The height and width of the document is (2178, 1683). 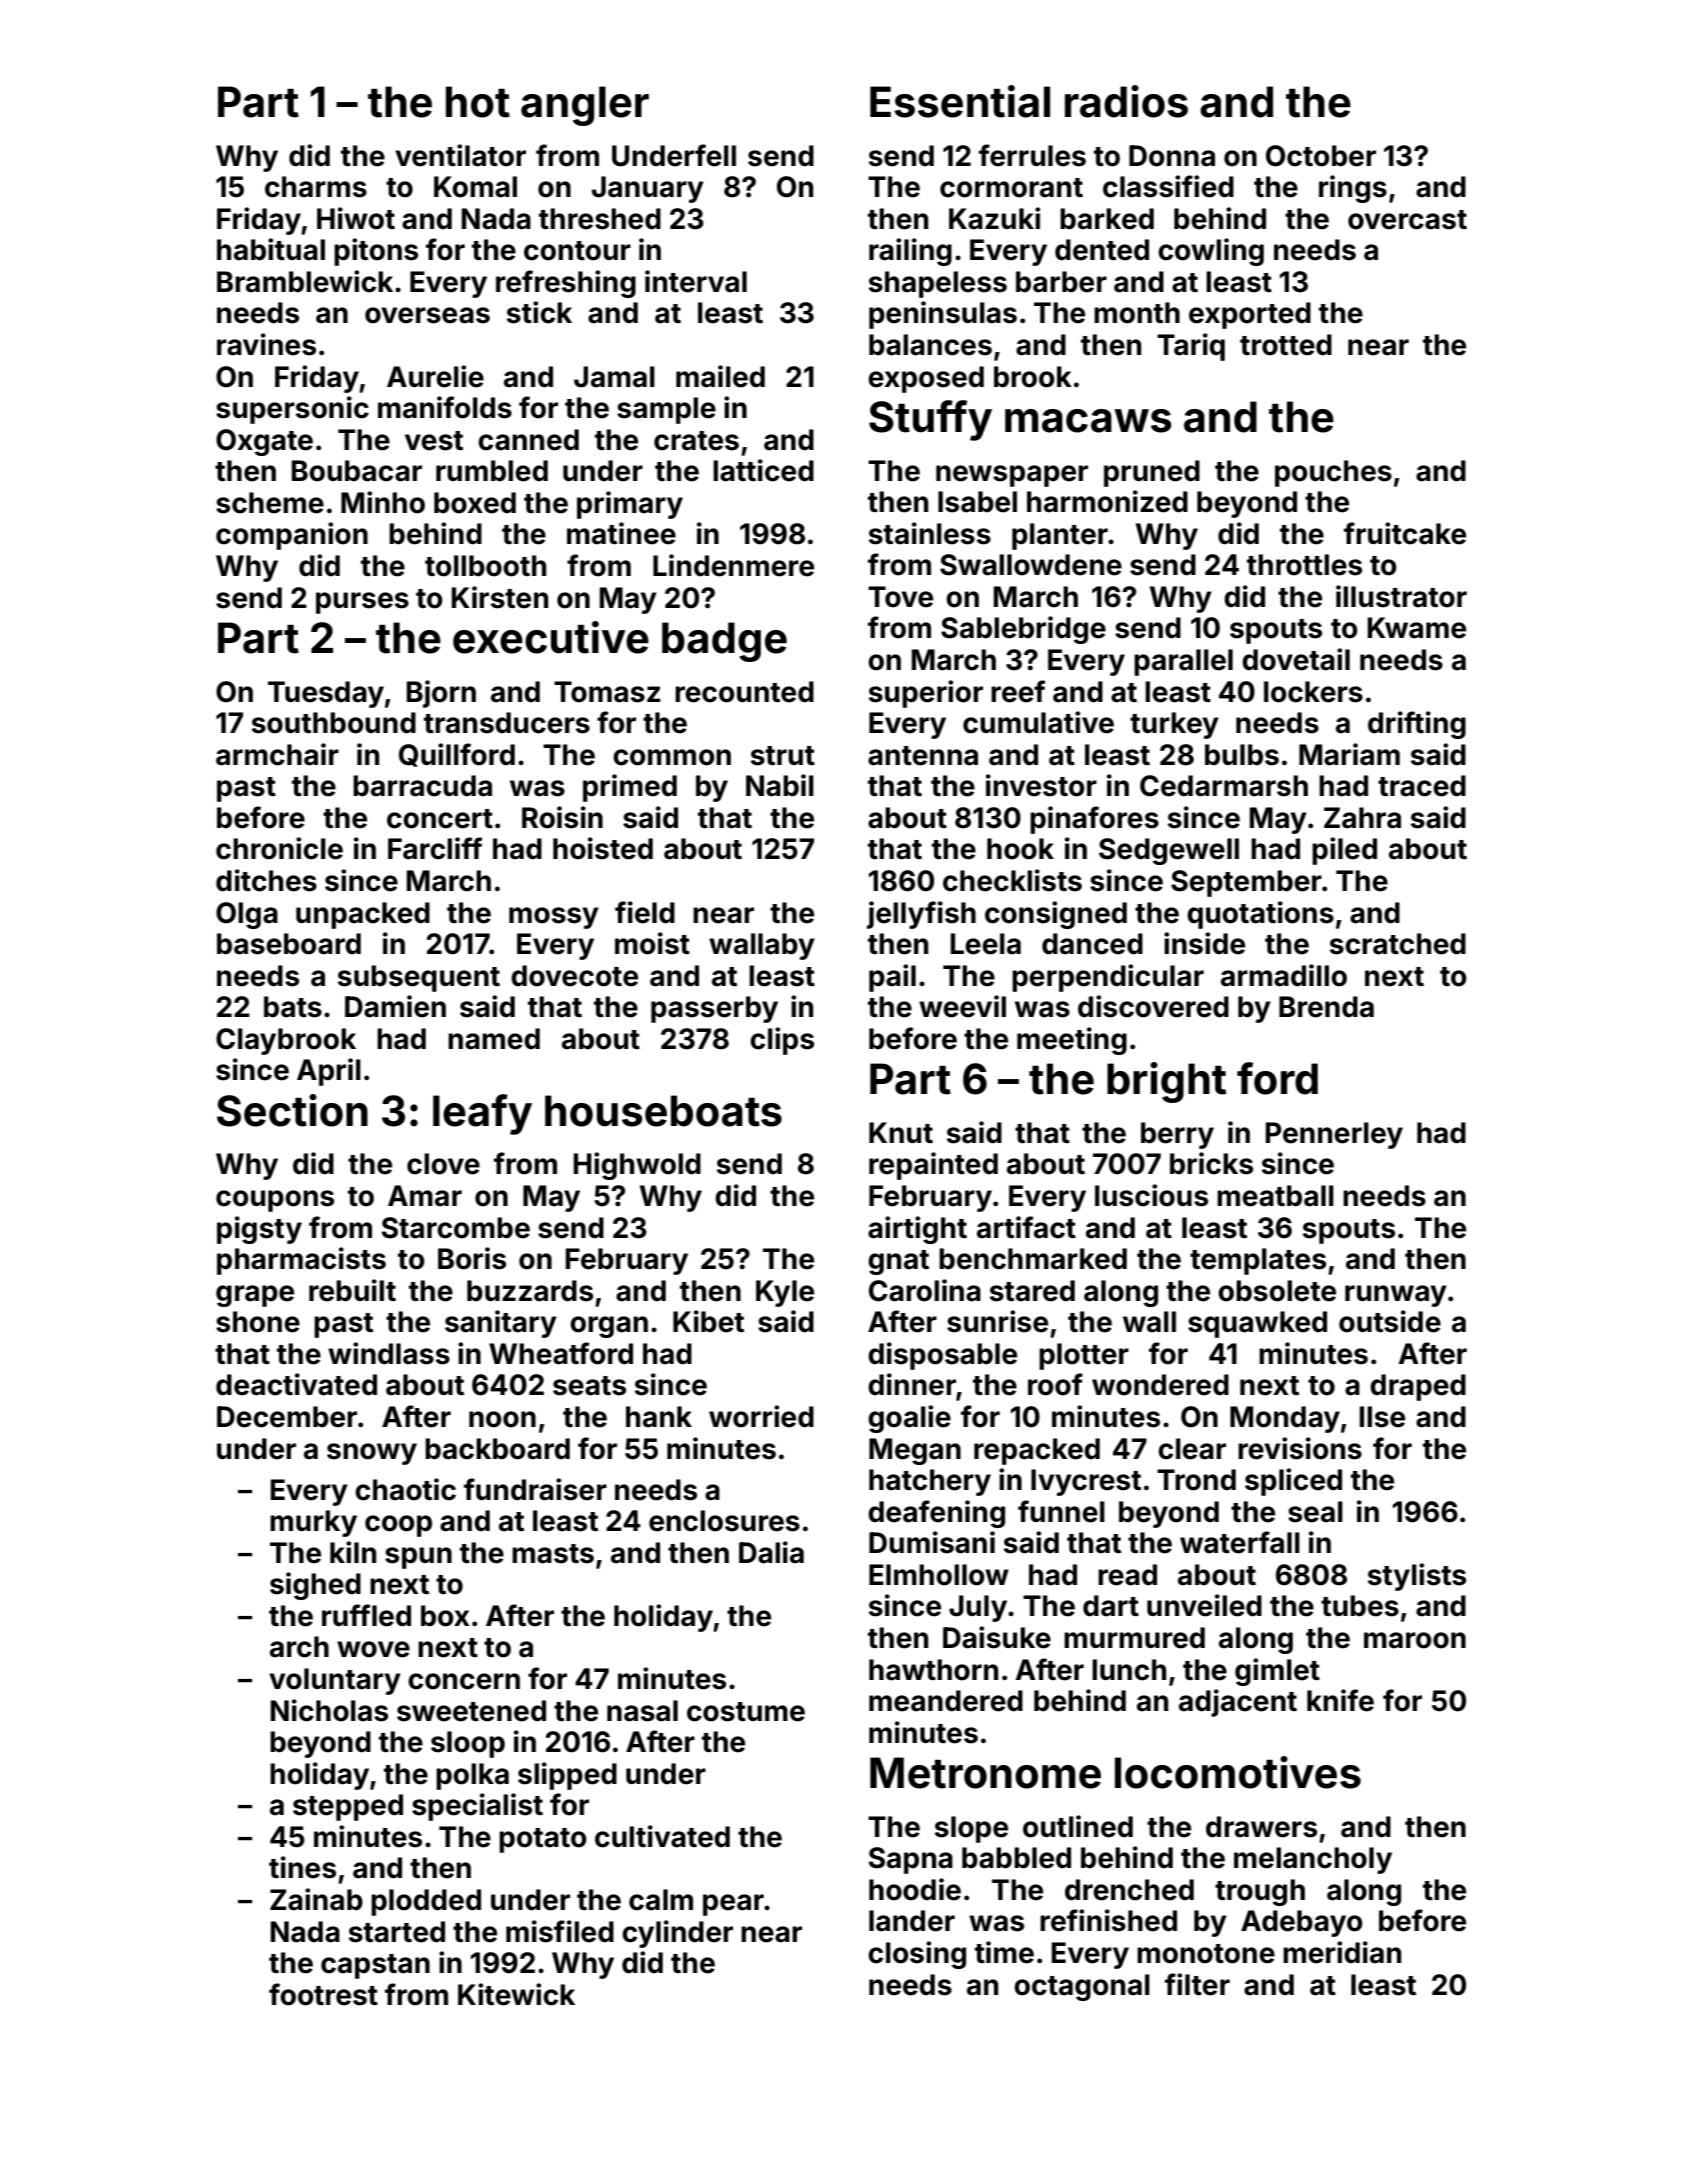 I want to click on January, so click(x=648, y=189).
